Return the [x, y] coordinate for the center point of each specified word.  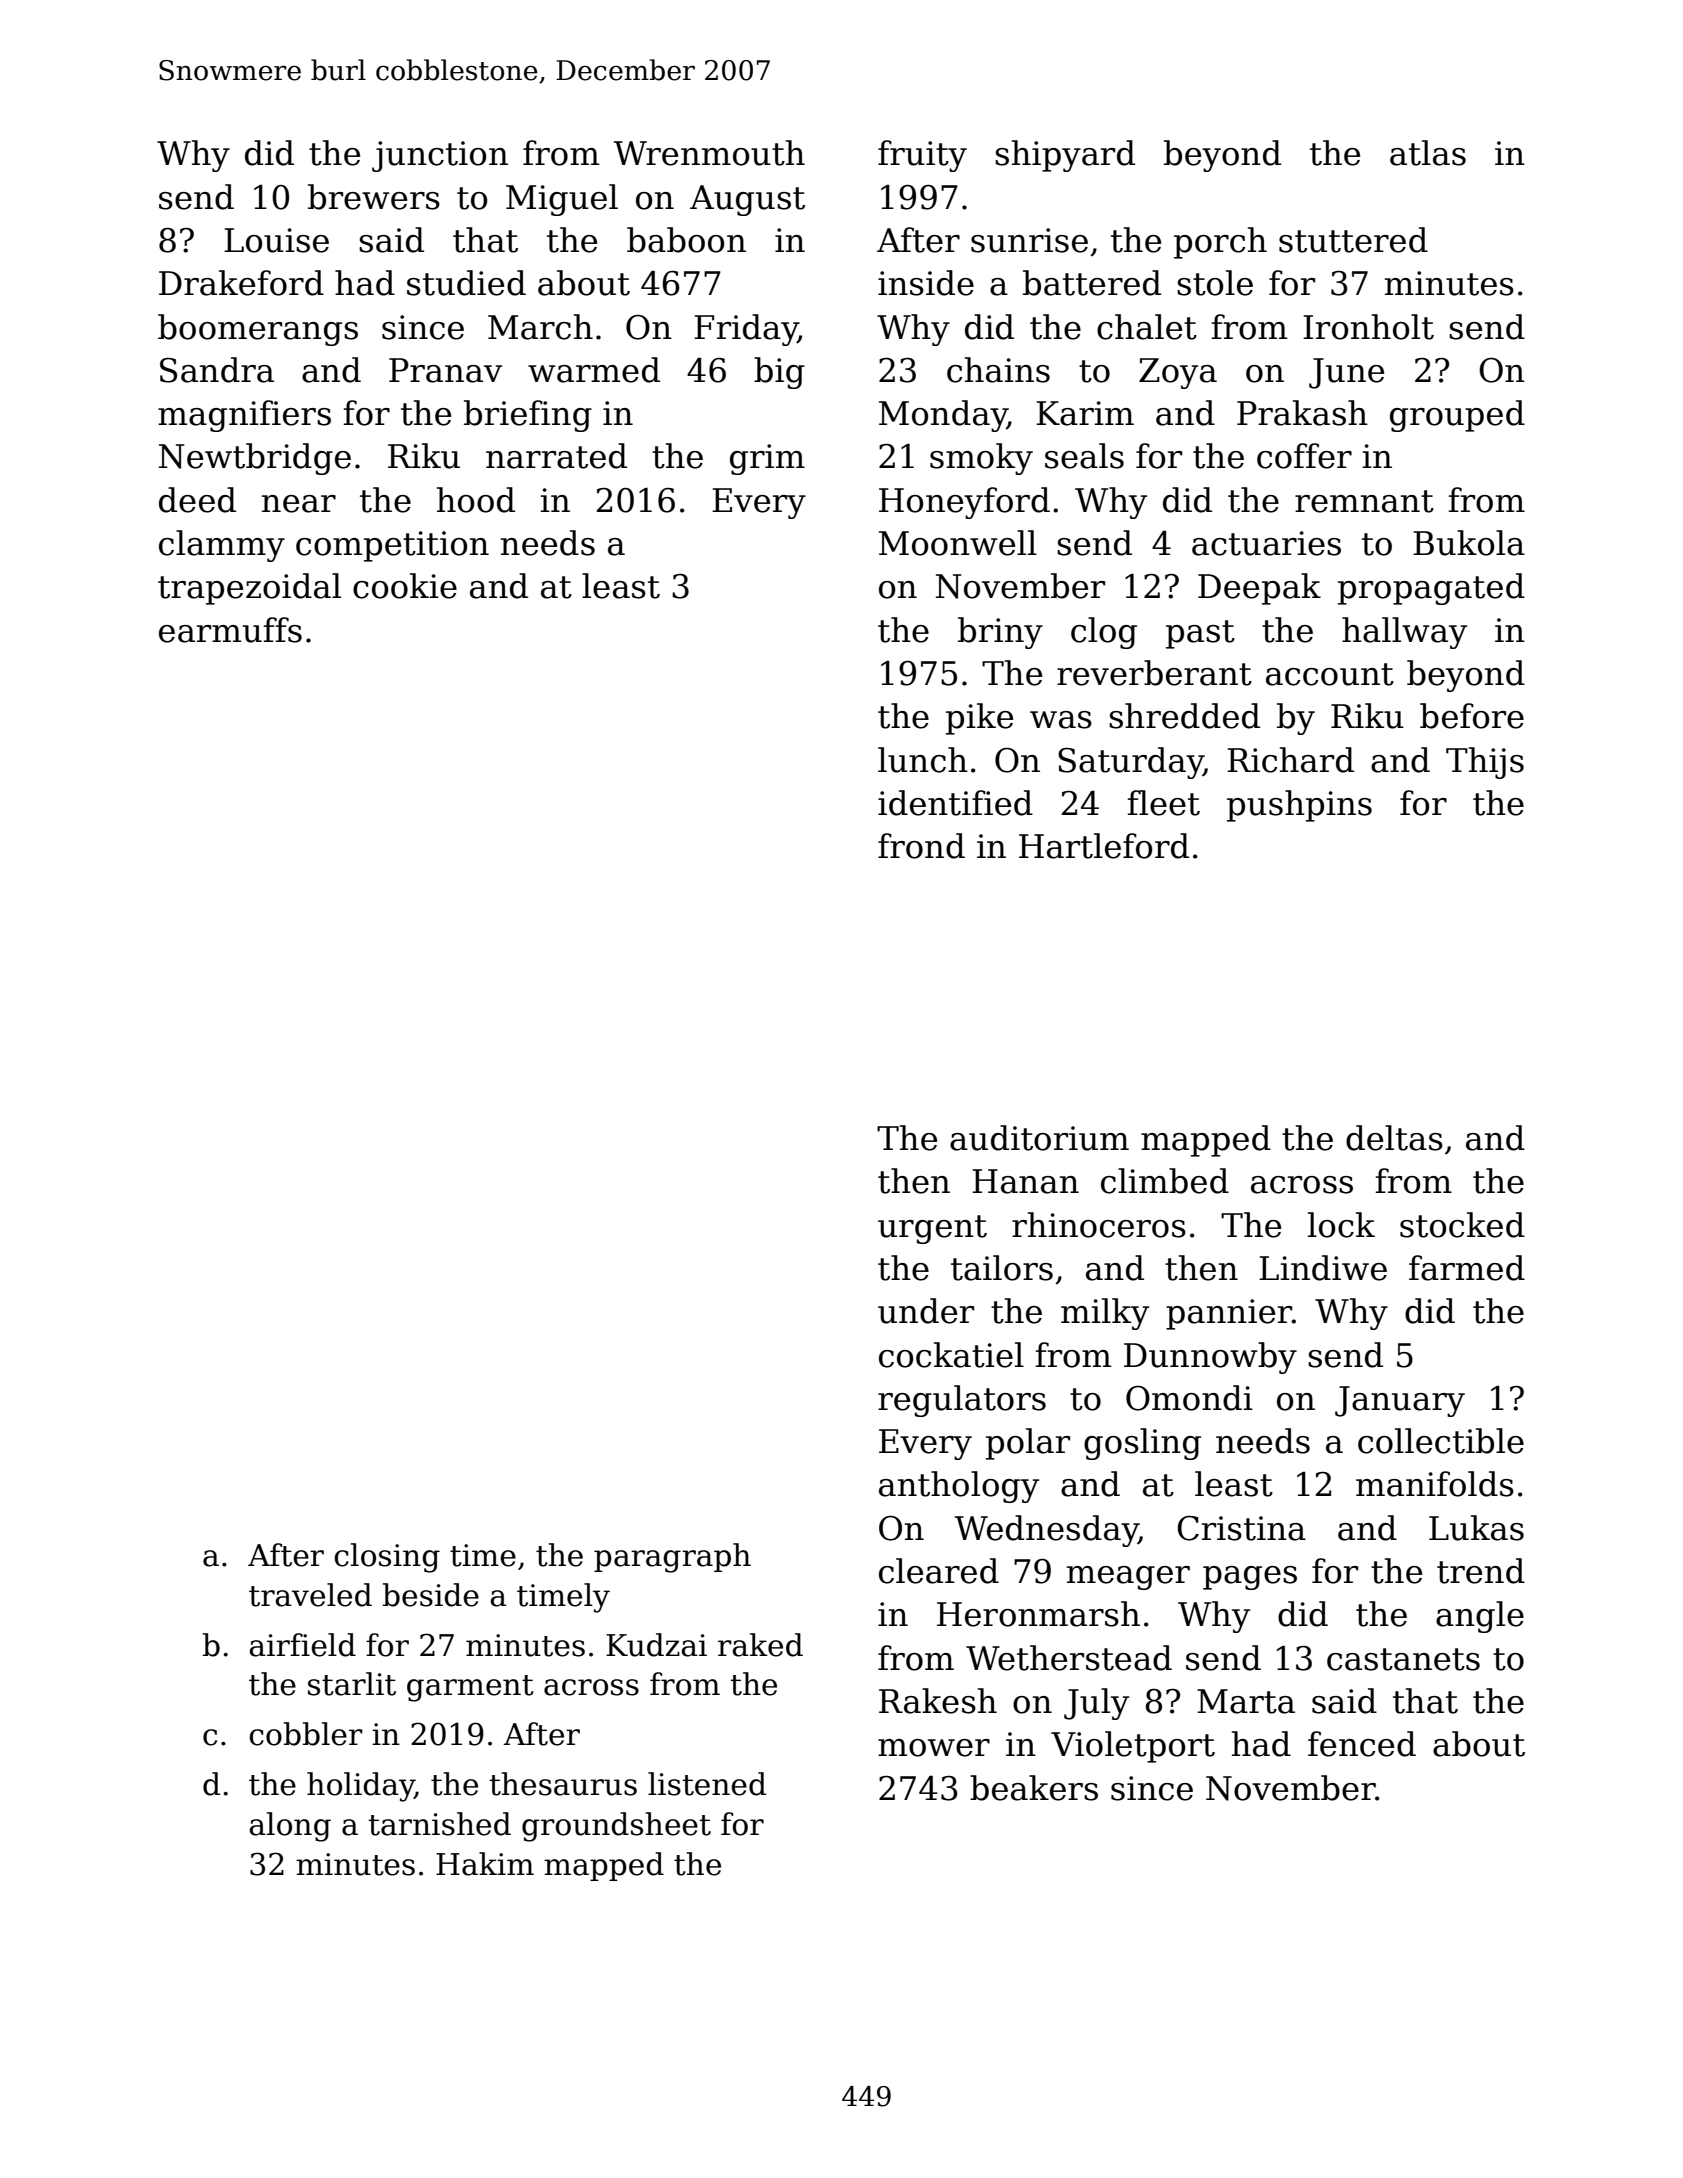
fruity [922, 156]
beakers [1034, 1788]
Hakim [485, 1864]
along [290, 1827]
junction [440, 156]
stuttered [1353, 240]
